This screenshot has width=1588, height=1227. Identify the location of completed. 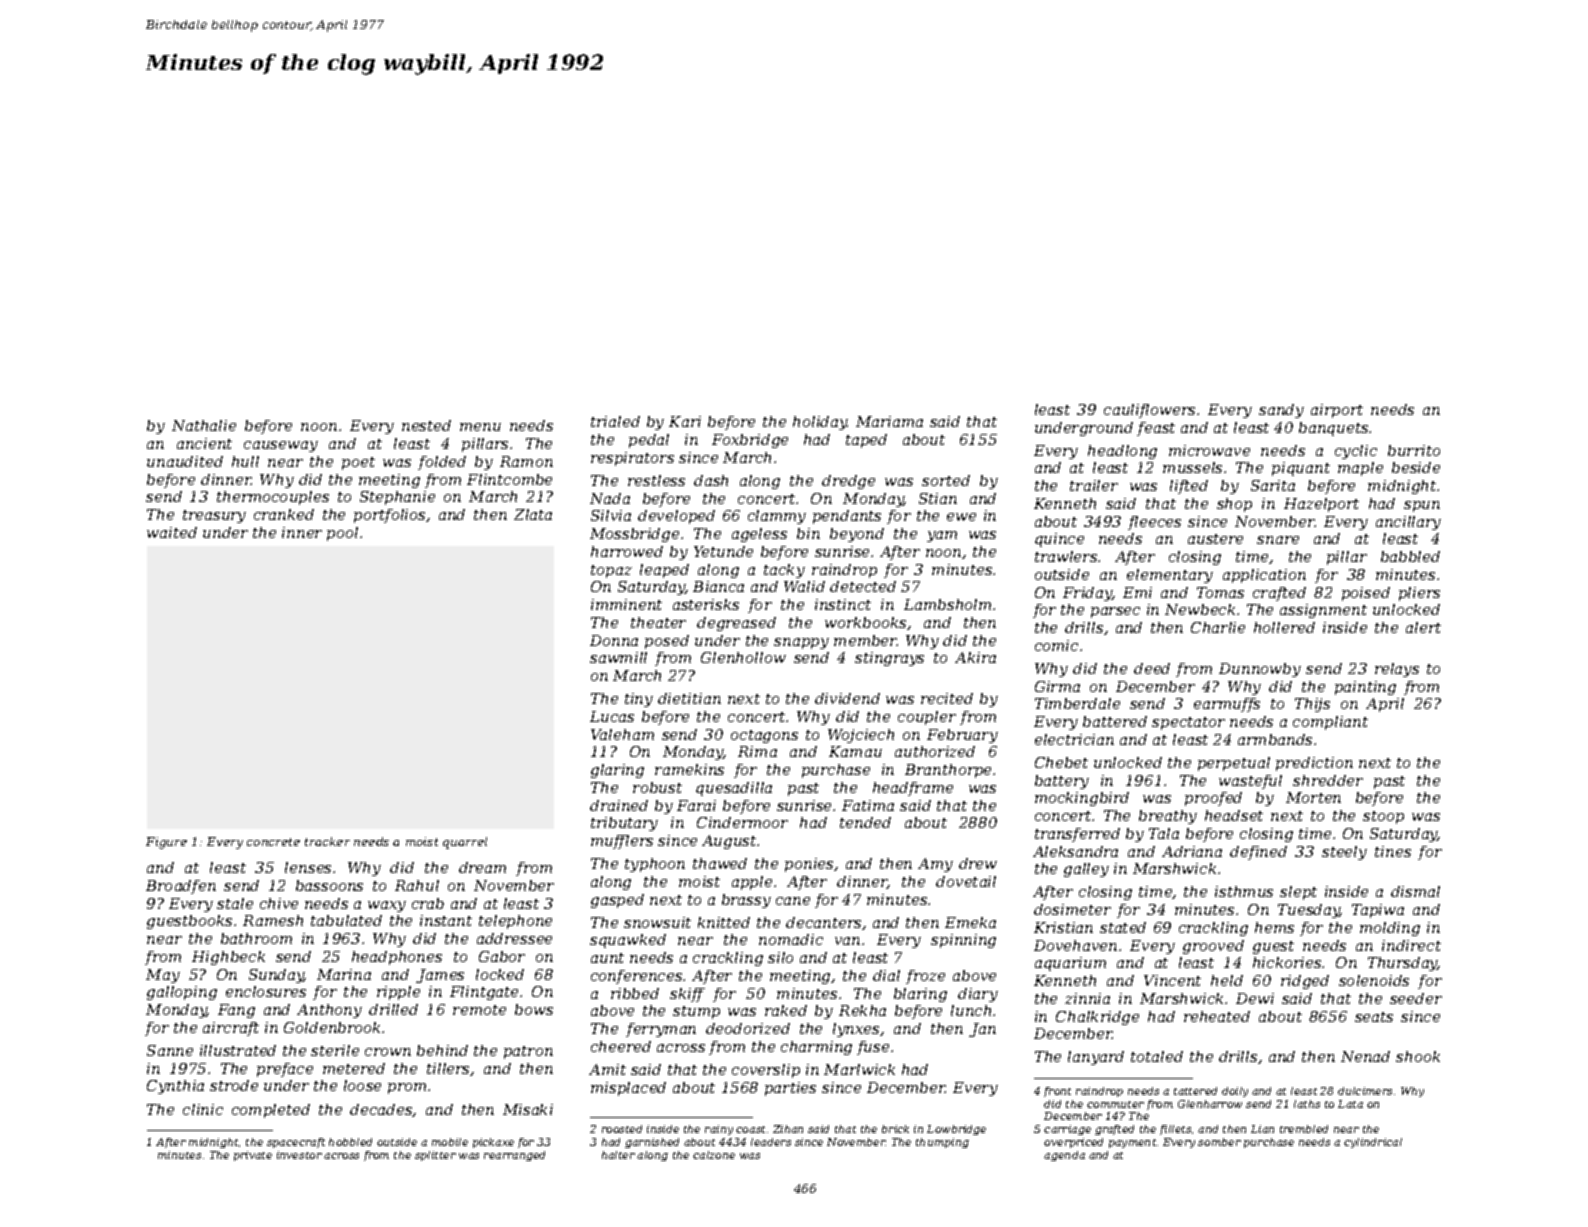
(271, 1111).
